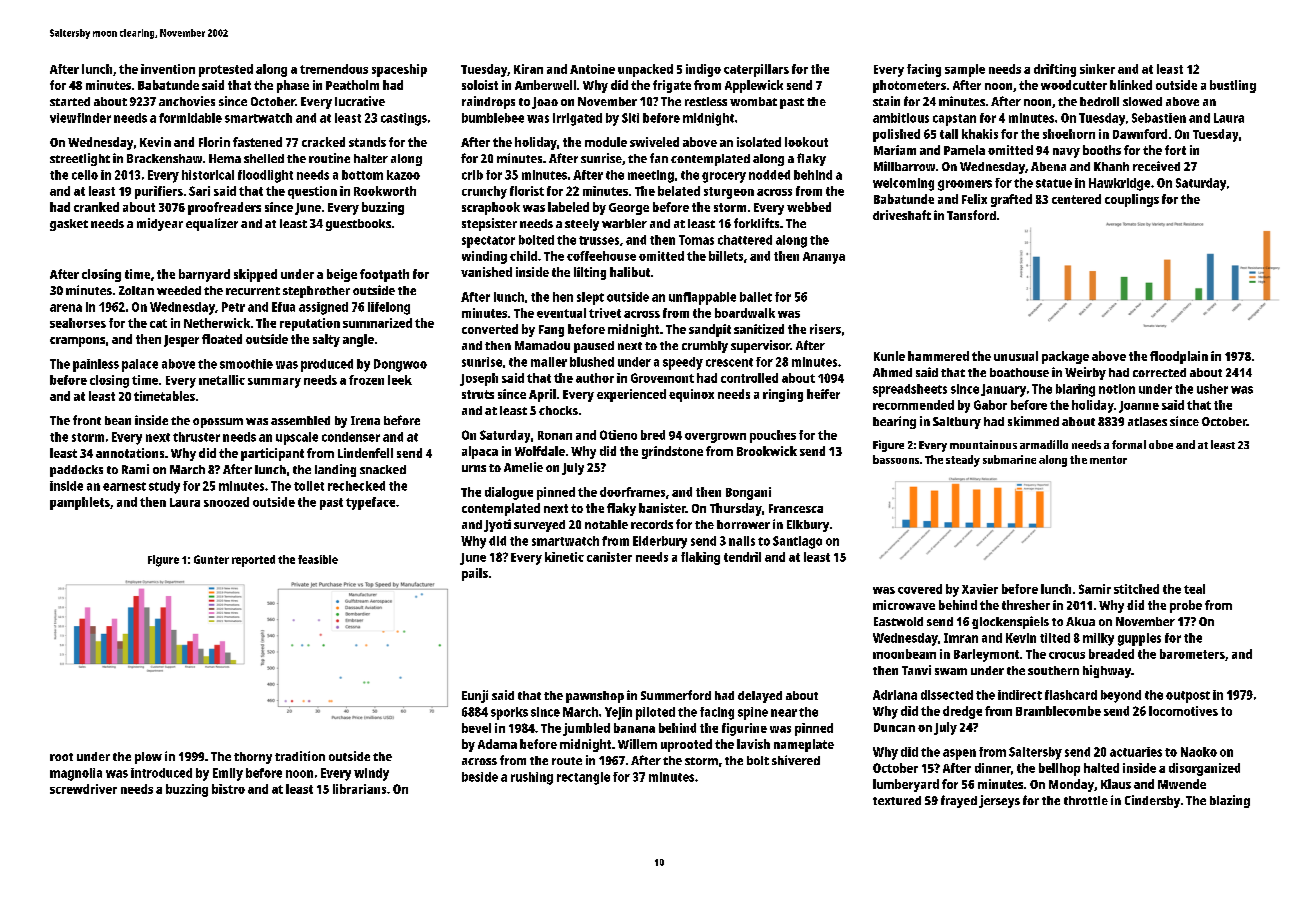 The height and width of the page is (924, 1308). I want to click on Elkbury, so click(808, 526).
